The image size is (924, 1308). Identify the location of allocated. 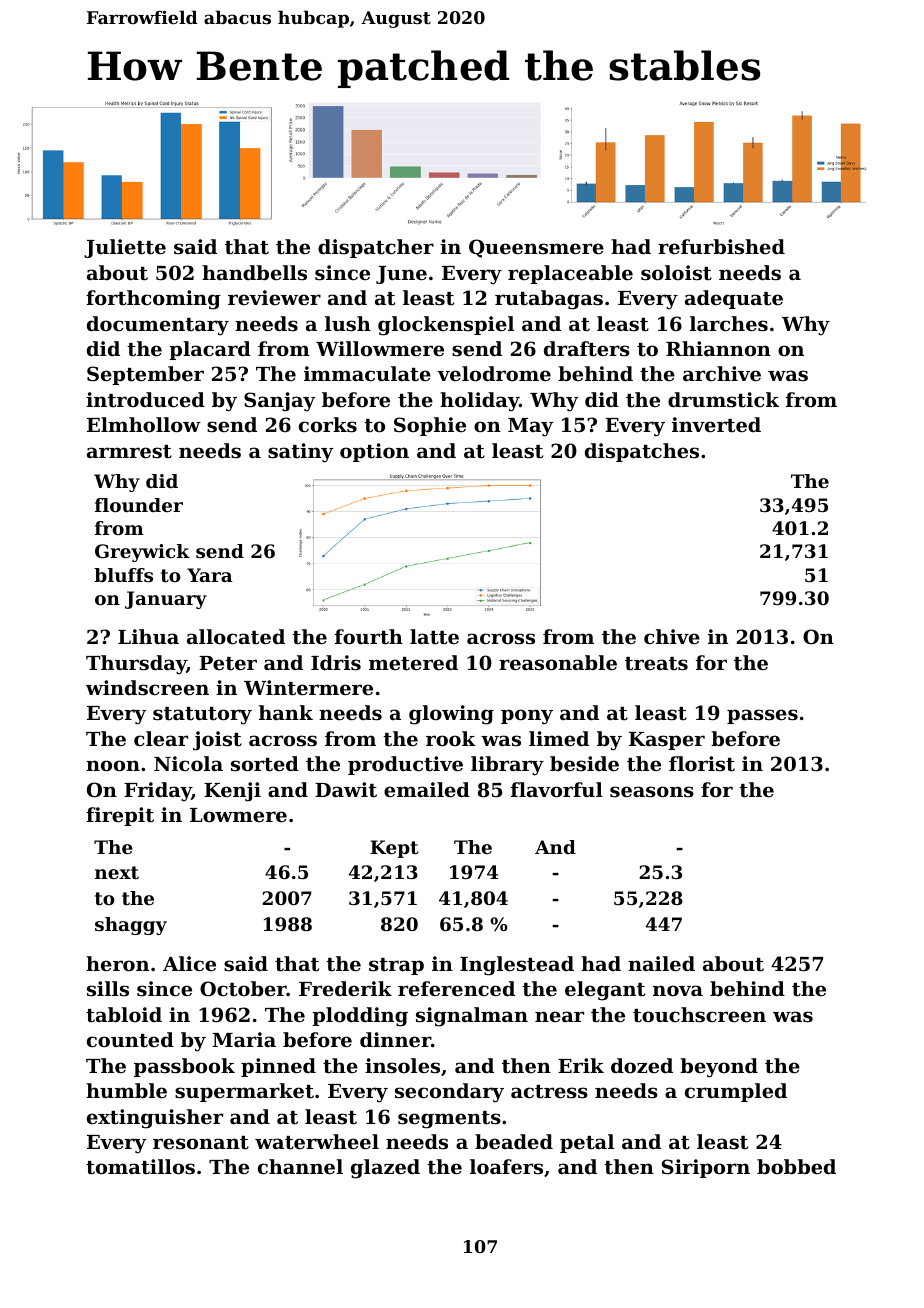
(236, 636).
